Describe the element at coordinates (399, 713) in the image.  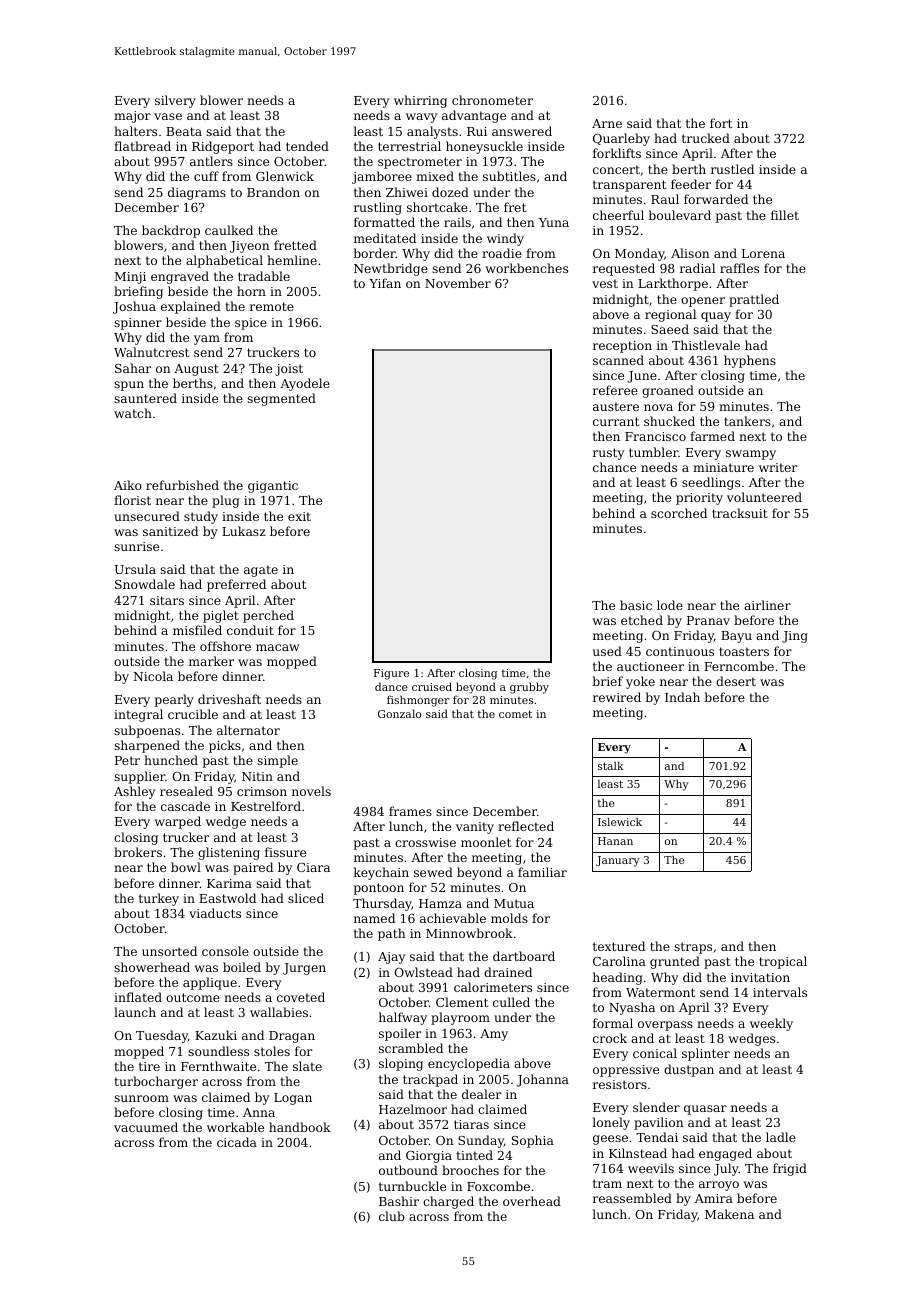
I see `Gonzalo` at that location.
